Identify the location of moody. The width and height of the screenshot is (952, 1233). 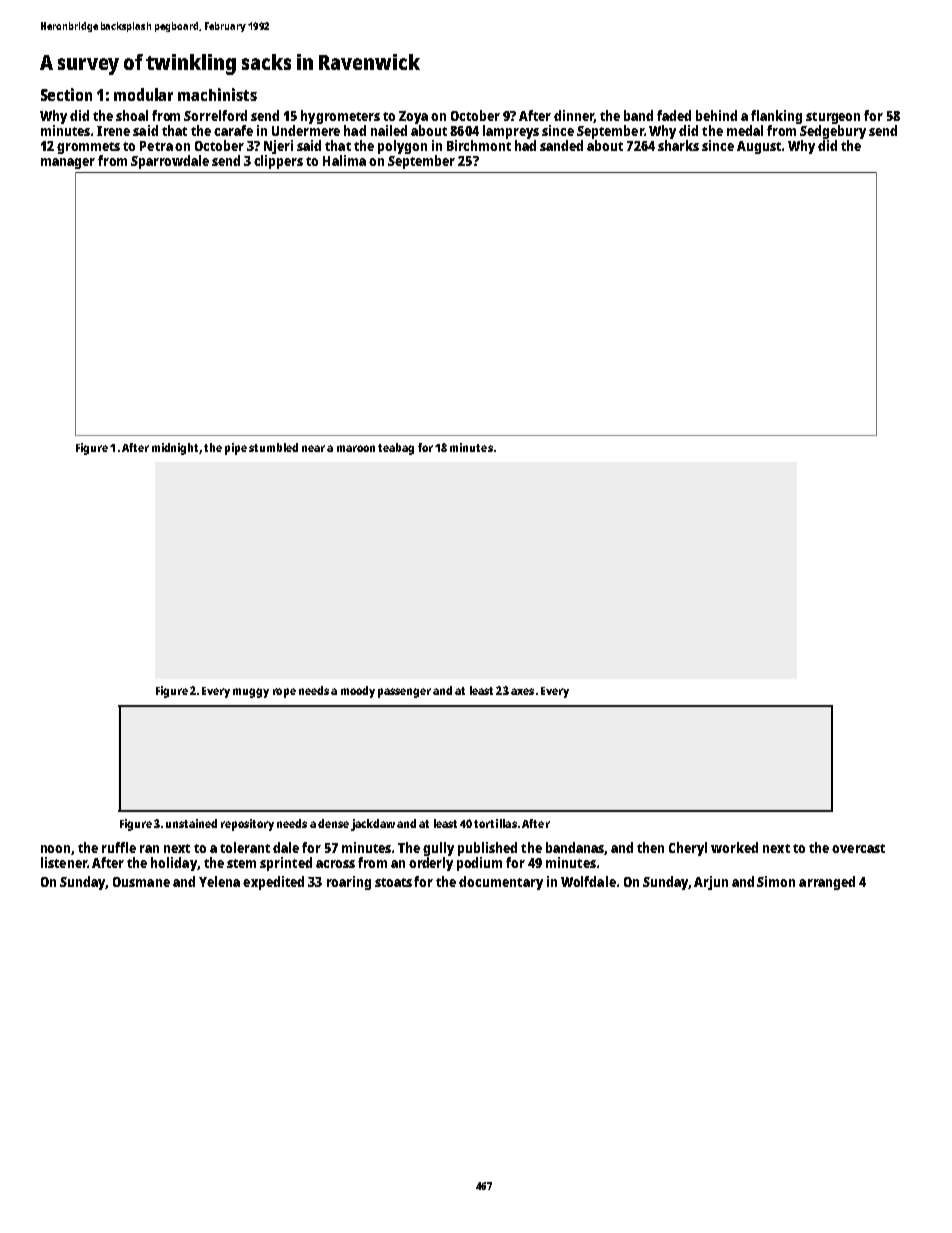
(358, 692).
